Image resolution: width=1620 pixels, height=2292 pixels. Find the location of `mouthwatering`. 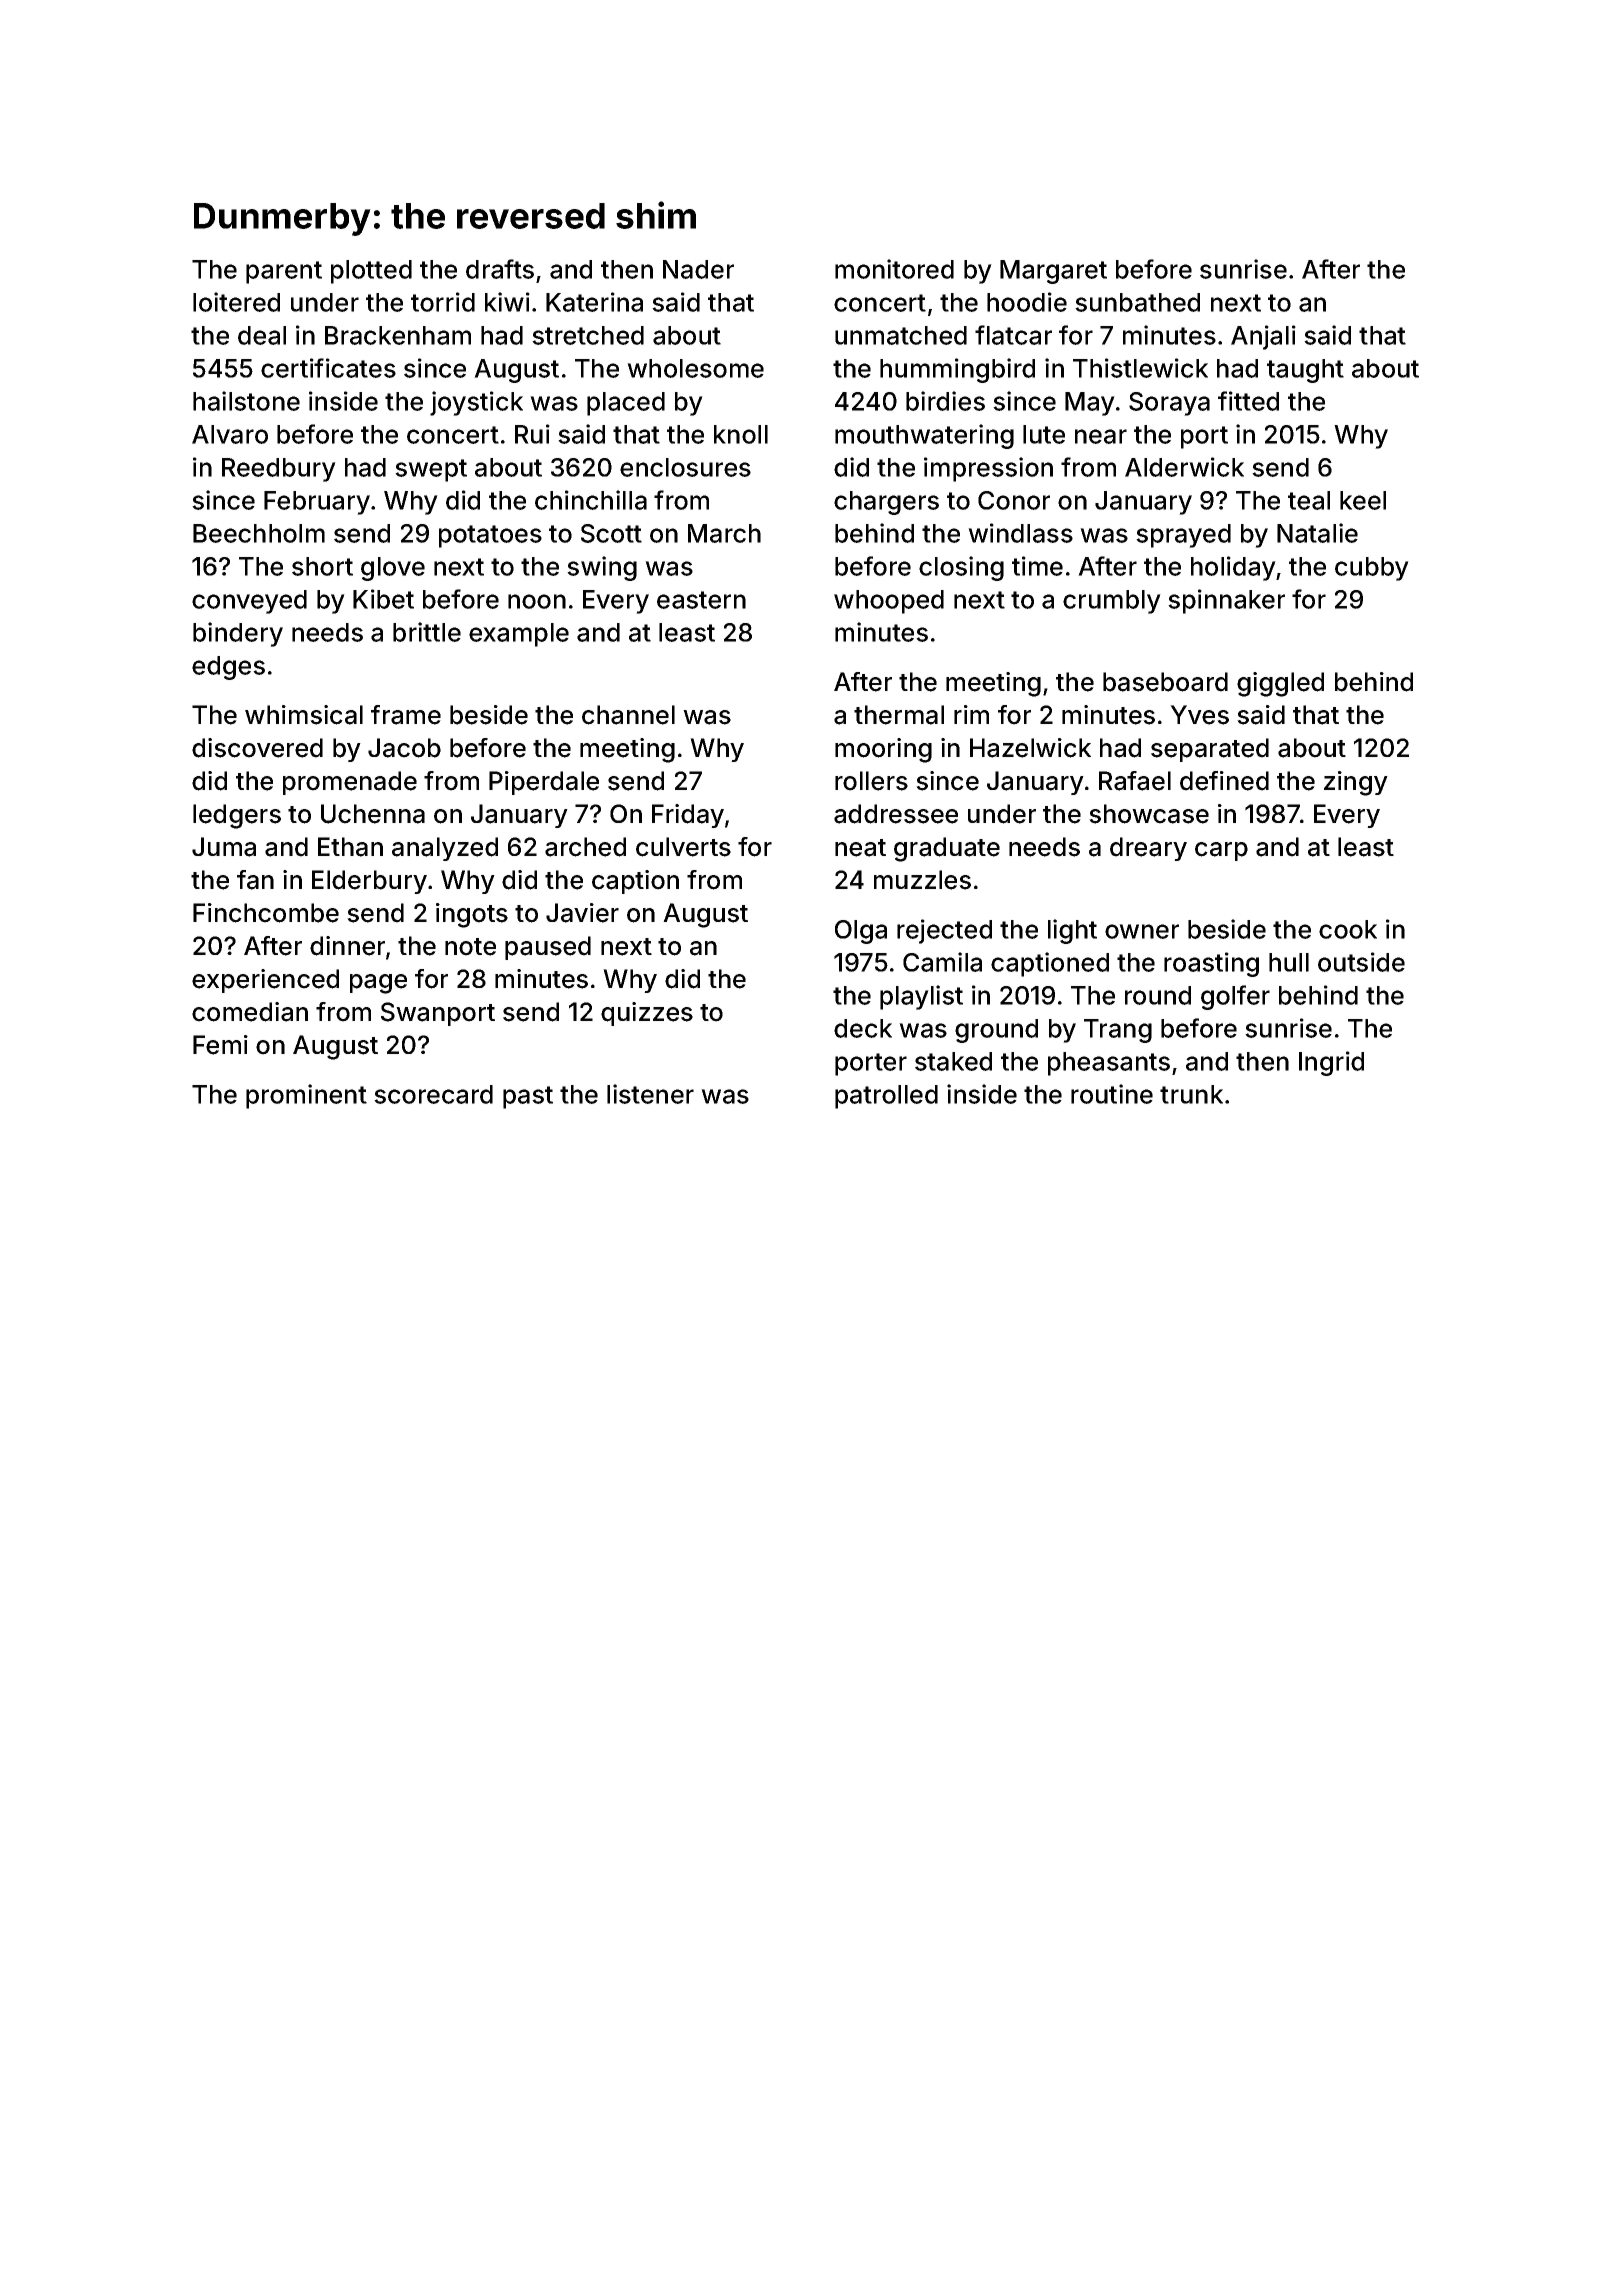

mouthwatering is located at coordinates (924, 436).
